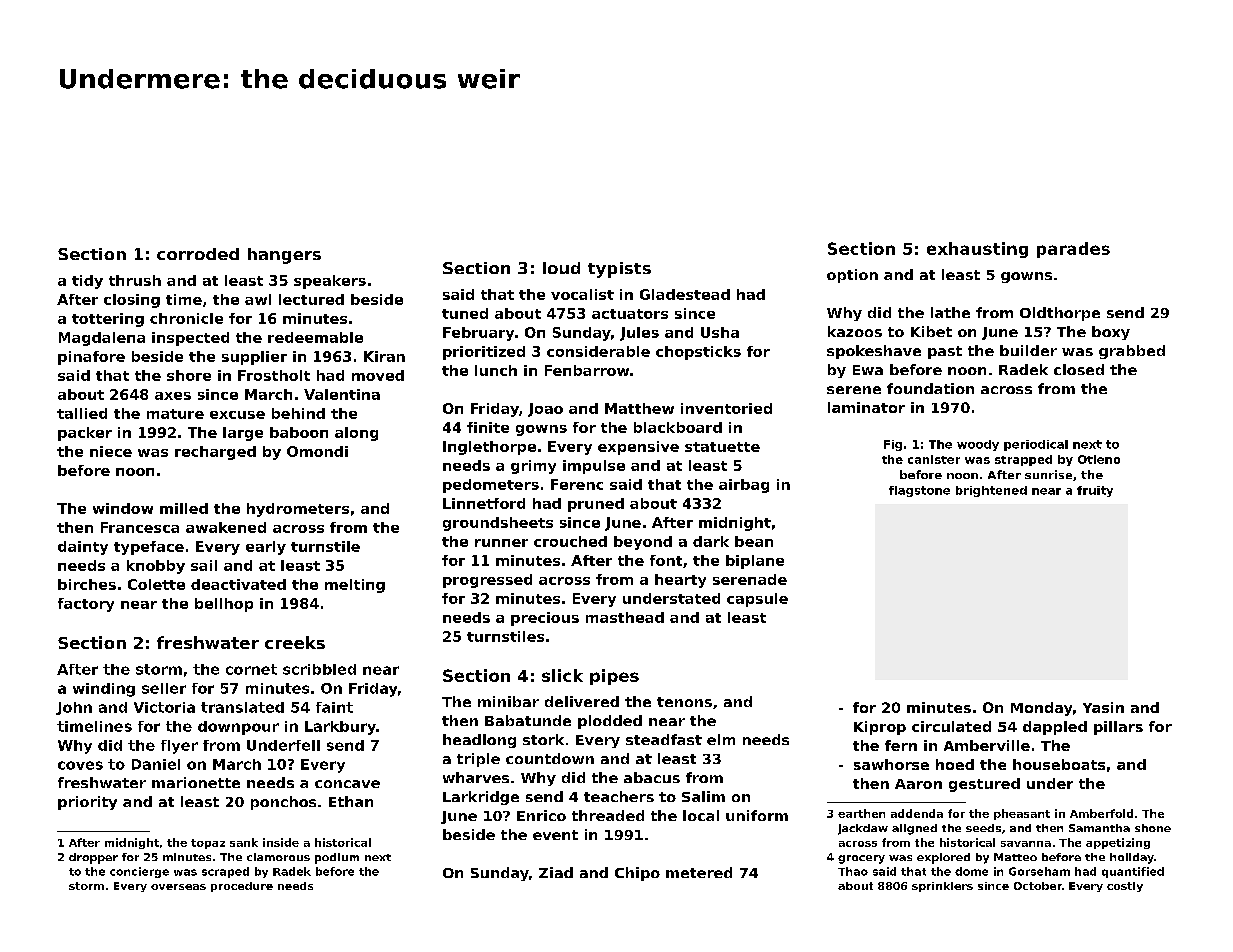 The height and width of the document is (952, 1233). I want to click on Babatunde, so click(528, 720).
